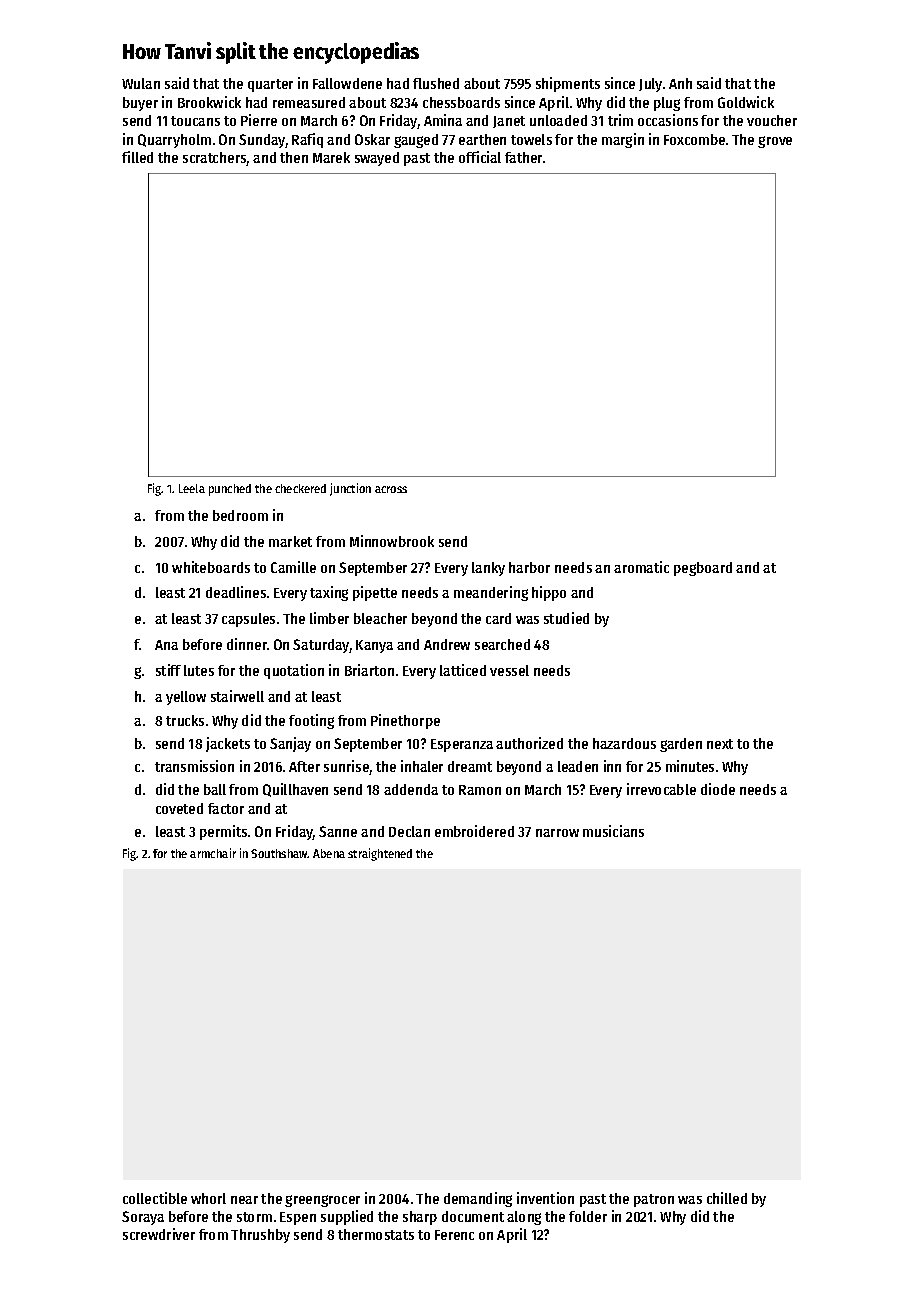 Image resolution: width=924 pixels, height=1308 pixels. Describe the element at coordinates (454, 1235) in the image. I see `Ferenc` at that location.
